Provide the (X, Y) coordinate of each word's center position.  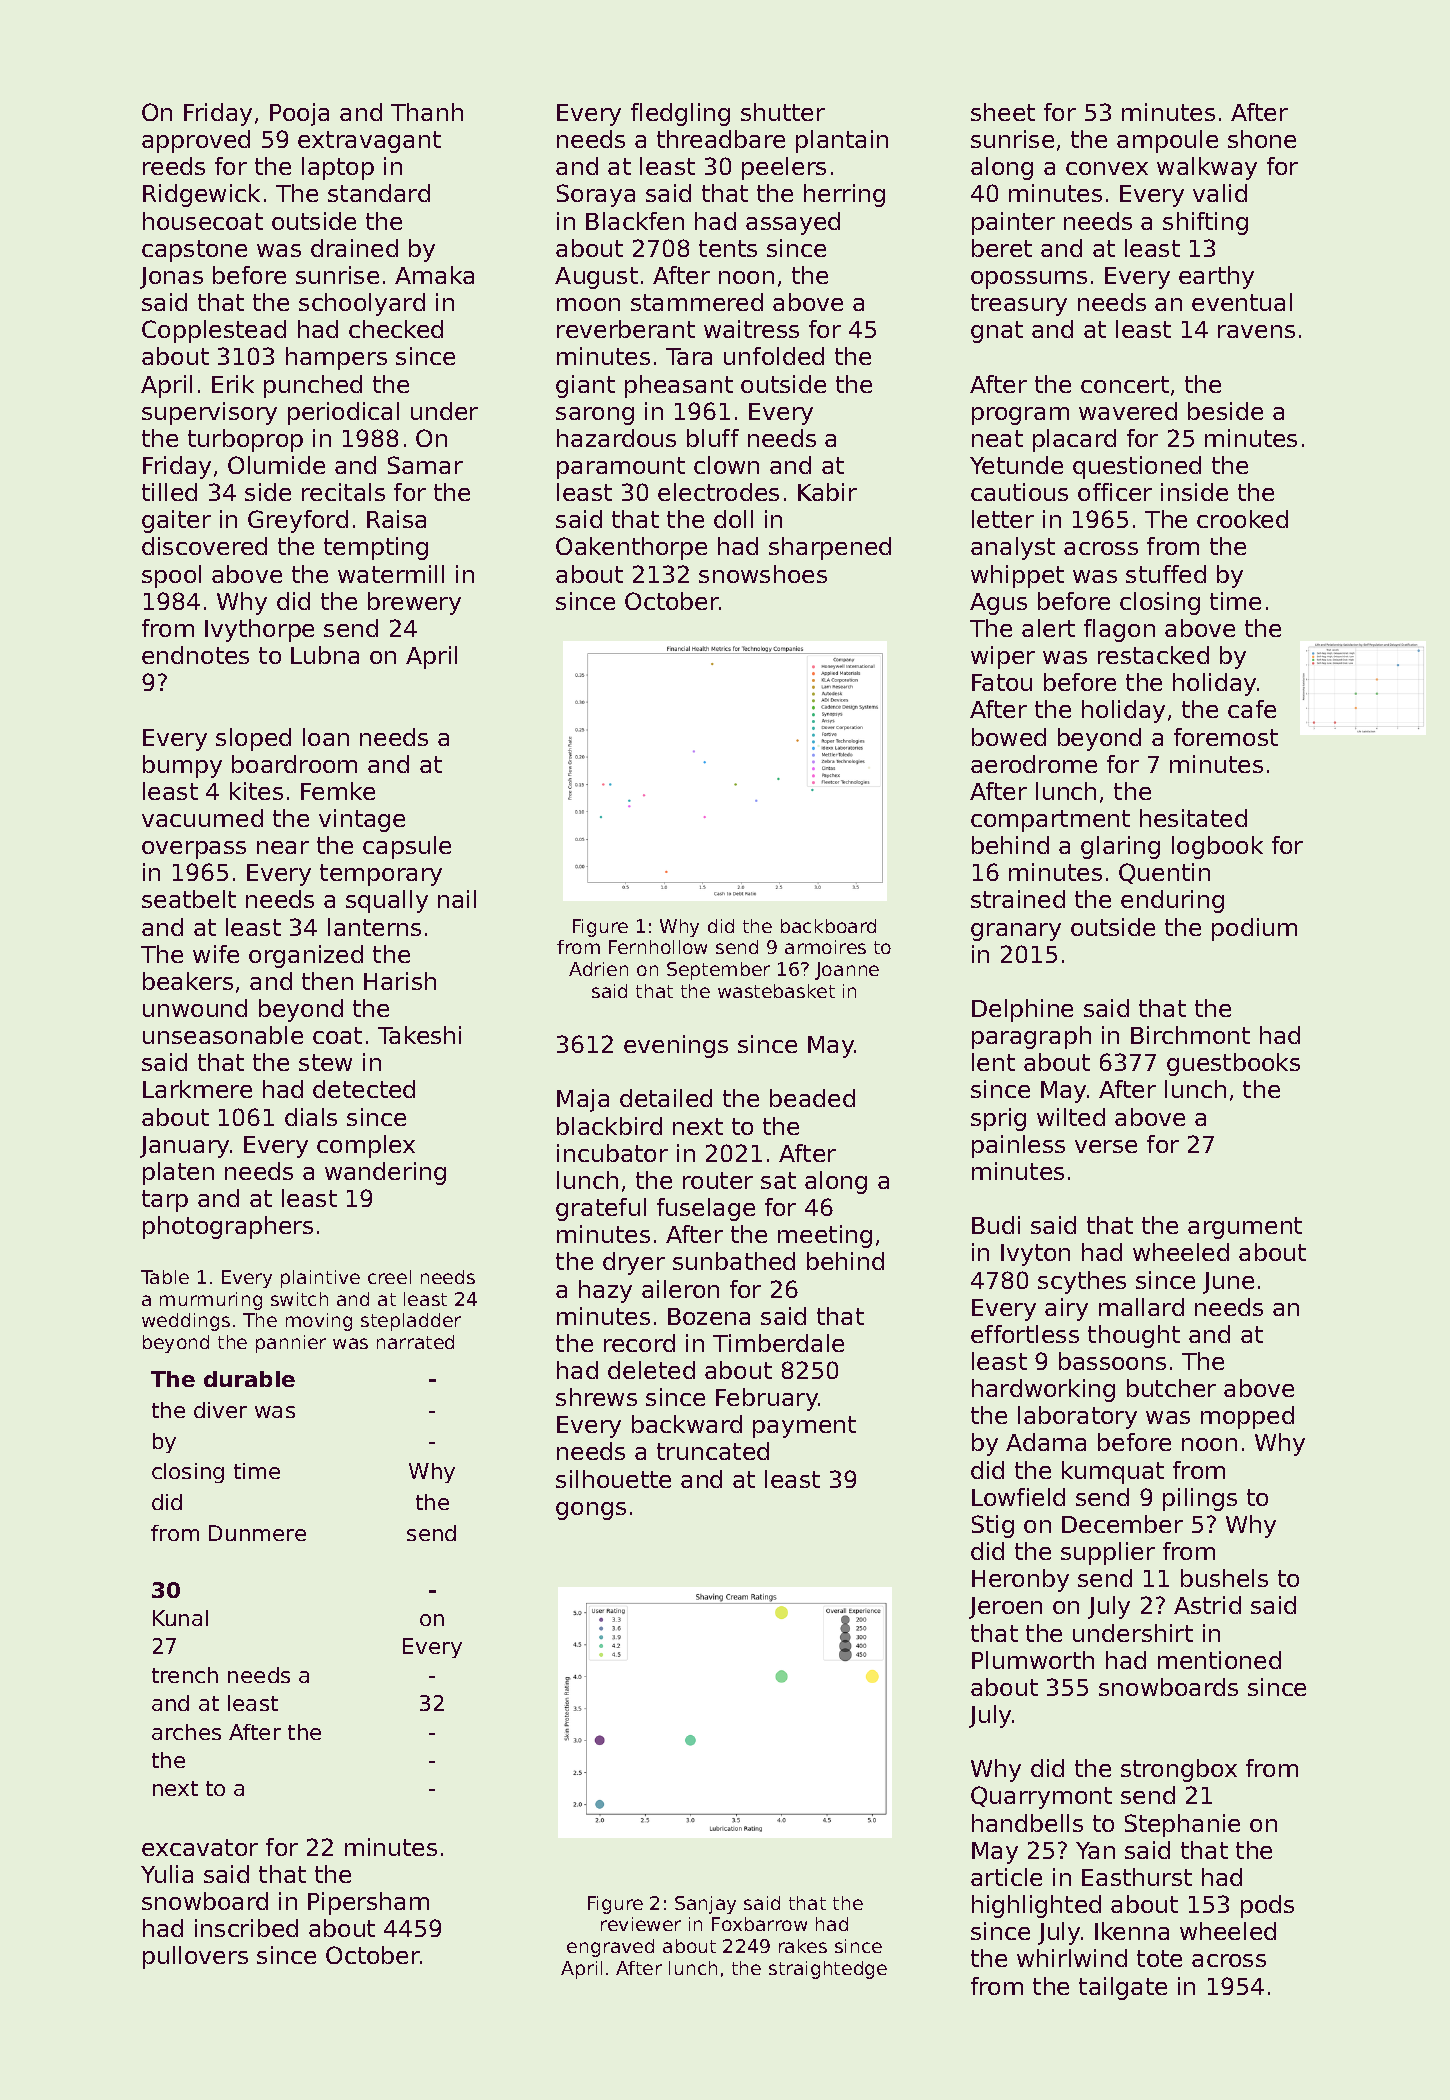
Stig (993, 1526)
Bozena (709, 1316)
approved (196, 141)
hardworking (1043, 1390)
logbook (1217, 847)
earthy (1216, 277)
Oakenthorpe (631, 548)
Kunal (180, 1618)
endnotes (195, 655)
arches (186, 1732)
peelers (784, 168)
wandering (385, 1173)
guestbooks (1233, 1064)
